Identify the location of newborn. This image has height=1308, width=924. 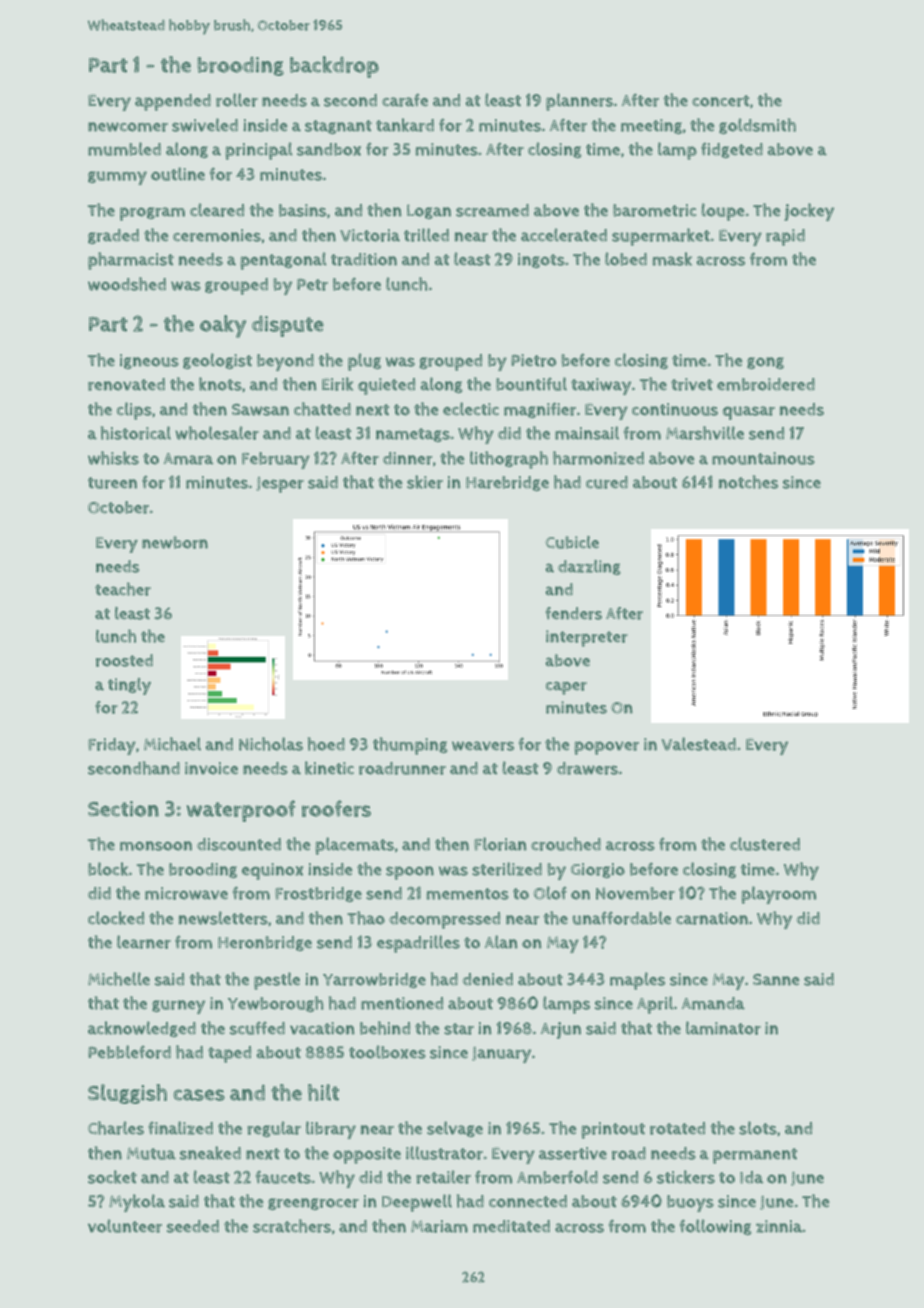
(175, 542).
